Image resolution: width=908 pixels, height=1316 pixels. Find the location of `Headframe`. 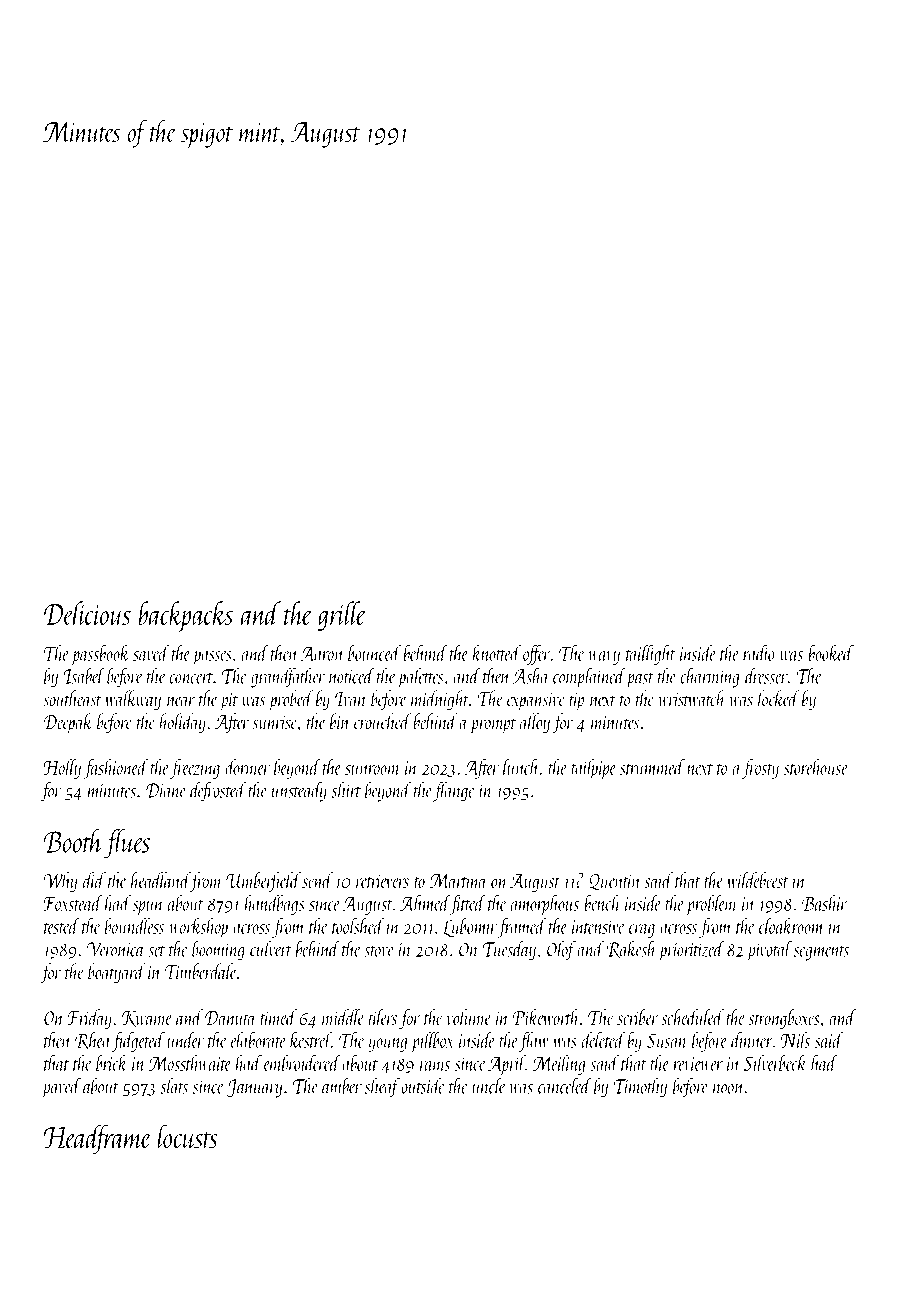

Headframe is located at coordinates (97, 1139).
